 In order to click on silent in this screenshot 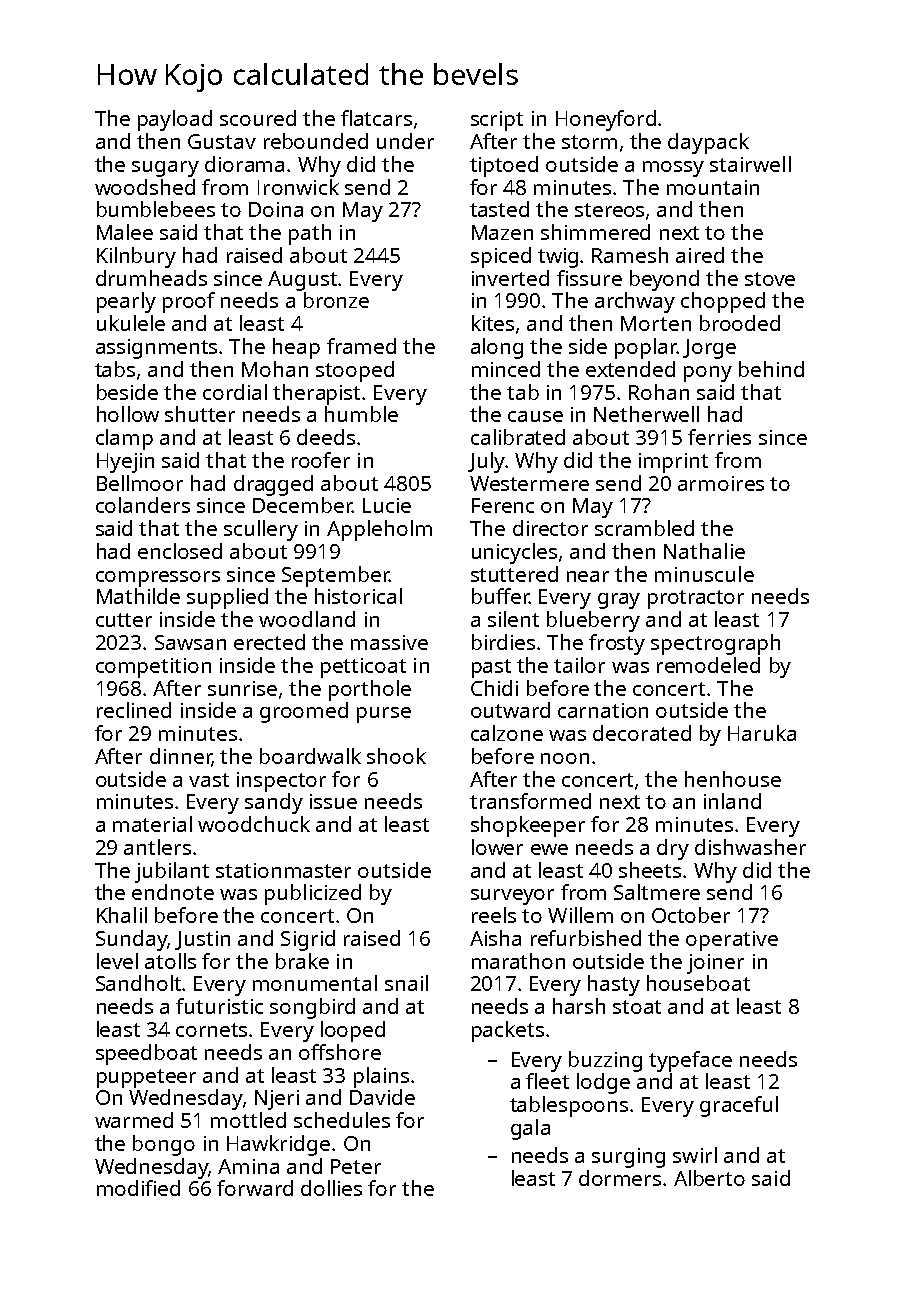, I will do `click(513, 619)`.
